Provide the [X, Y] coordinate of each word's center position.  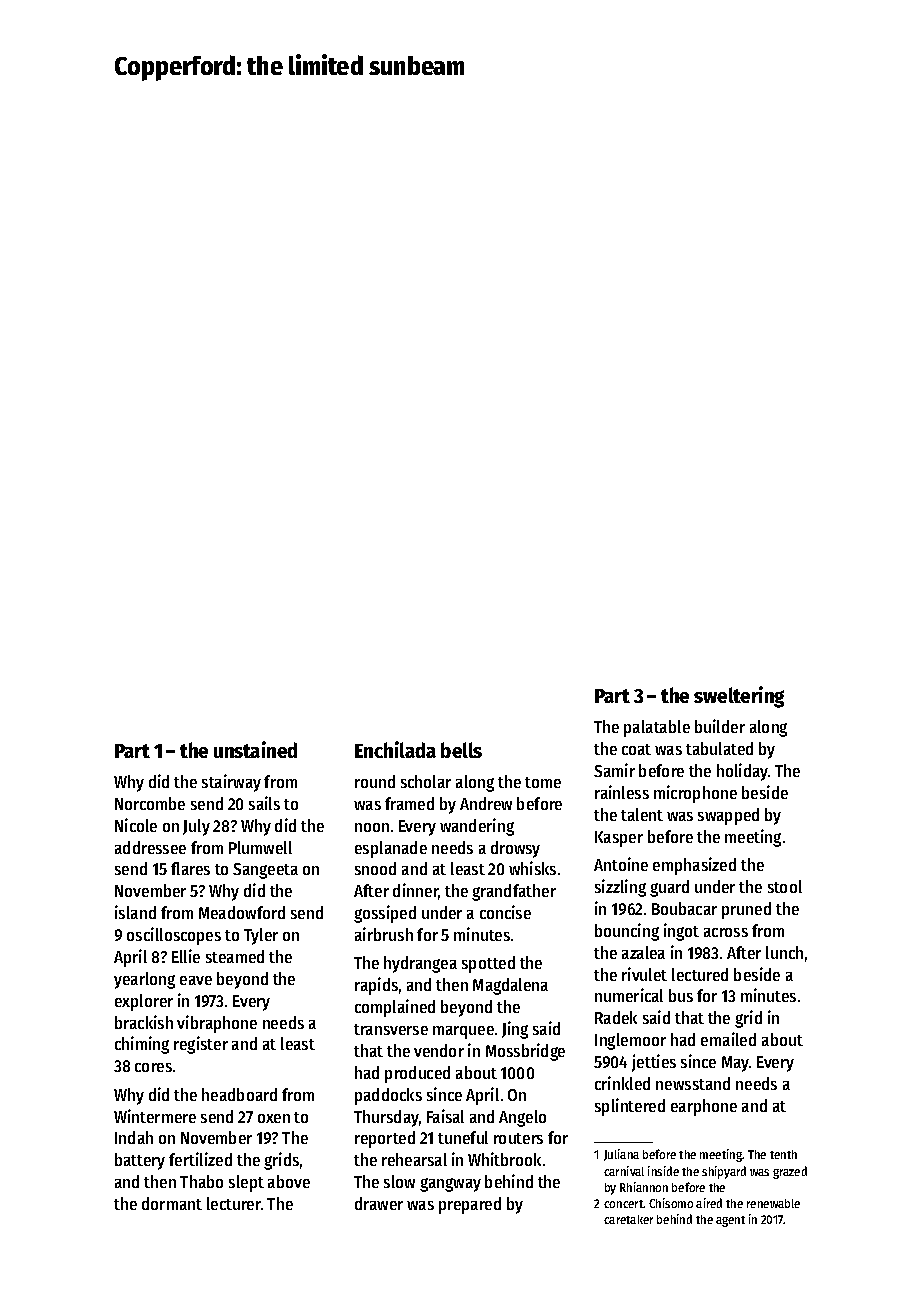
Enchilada [395, 749]
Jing [515, 1030]
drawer [379, 1203]
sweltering [739, 697]
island [135, 912]
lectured [700, 974]
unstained [255, 749]
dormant [172, 1203]
